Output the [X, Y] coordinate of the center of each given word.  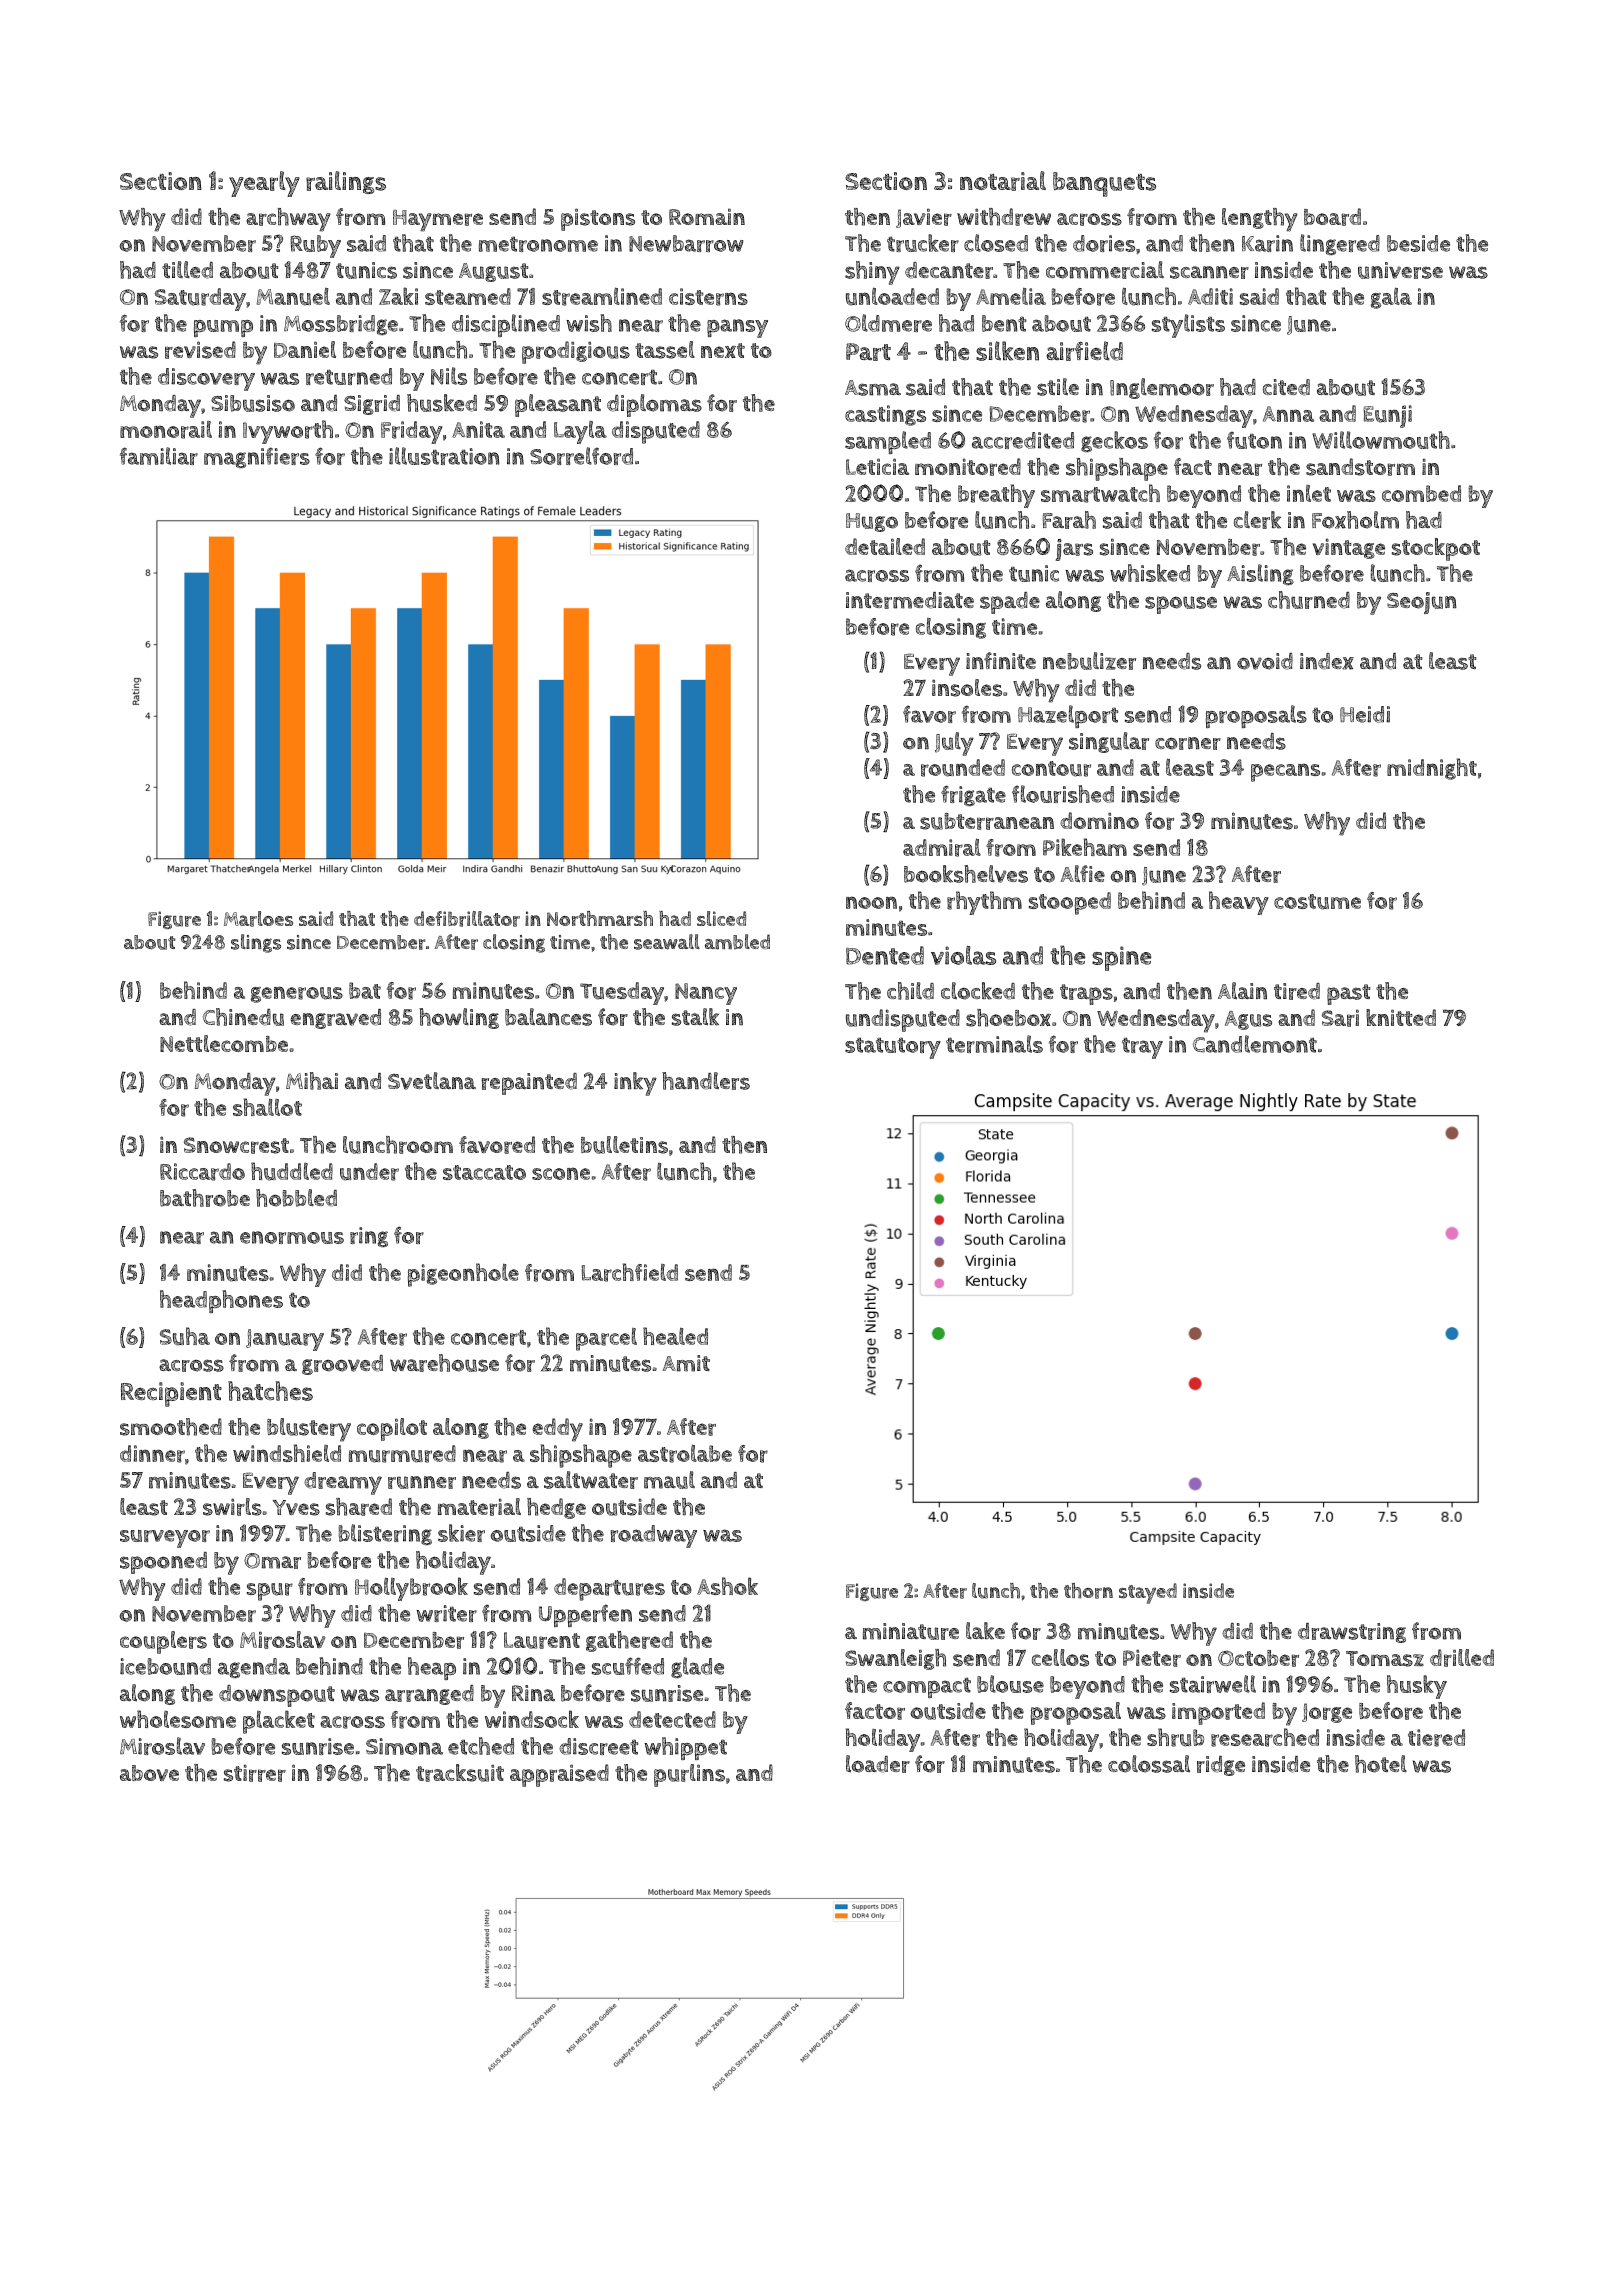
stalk [695, 1017]
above [149, 1773]
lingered [1340, 244]
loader [878, 1764]
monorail [166, 430]
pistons [598, 219]
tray [1142, 1048]
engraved [335, 1019]
